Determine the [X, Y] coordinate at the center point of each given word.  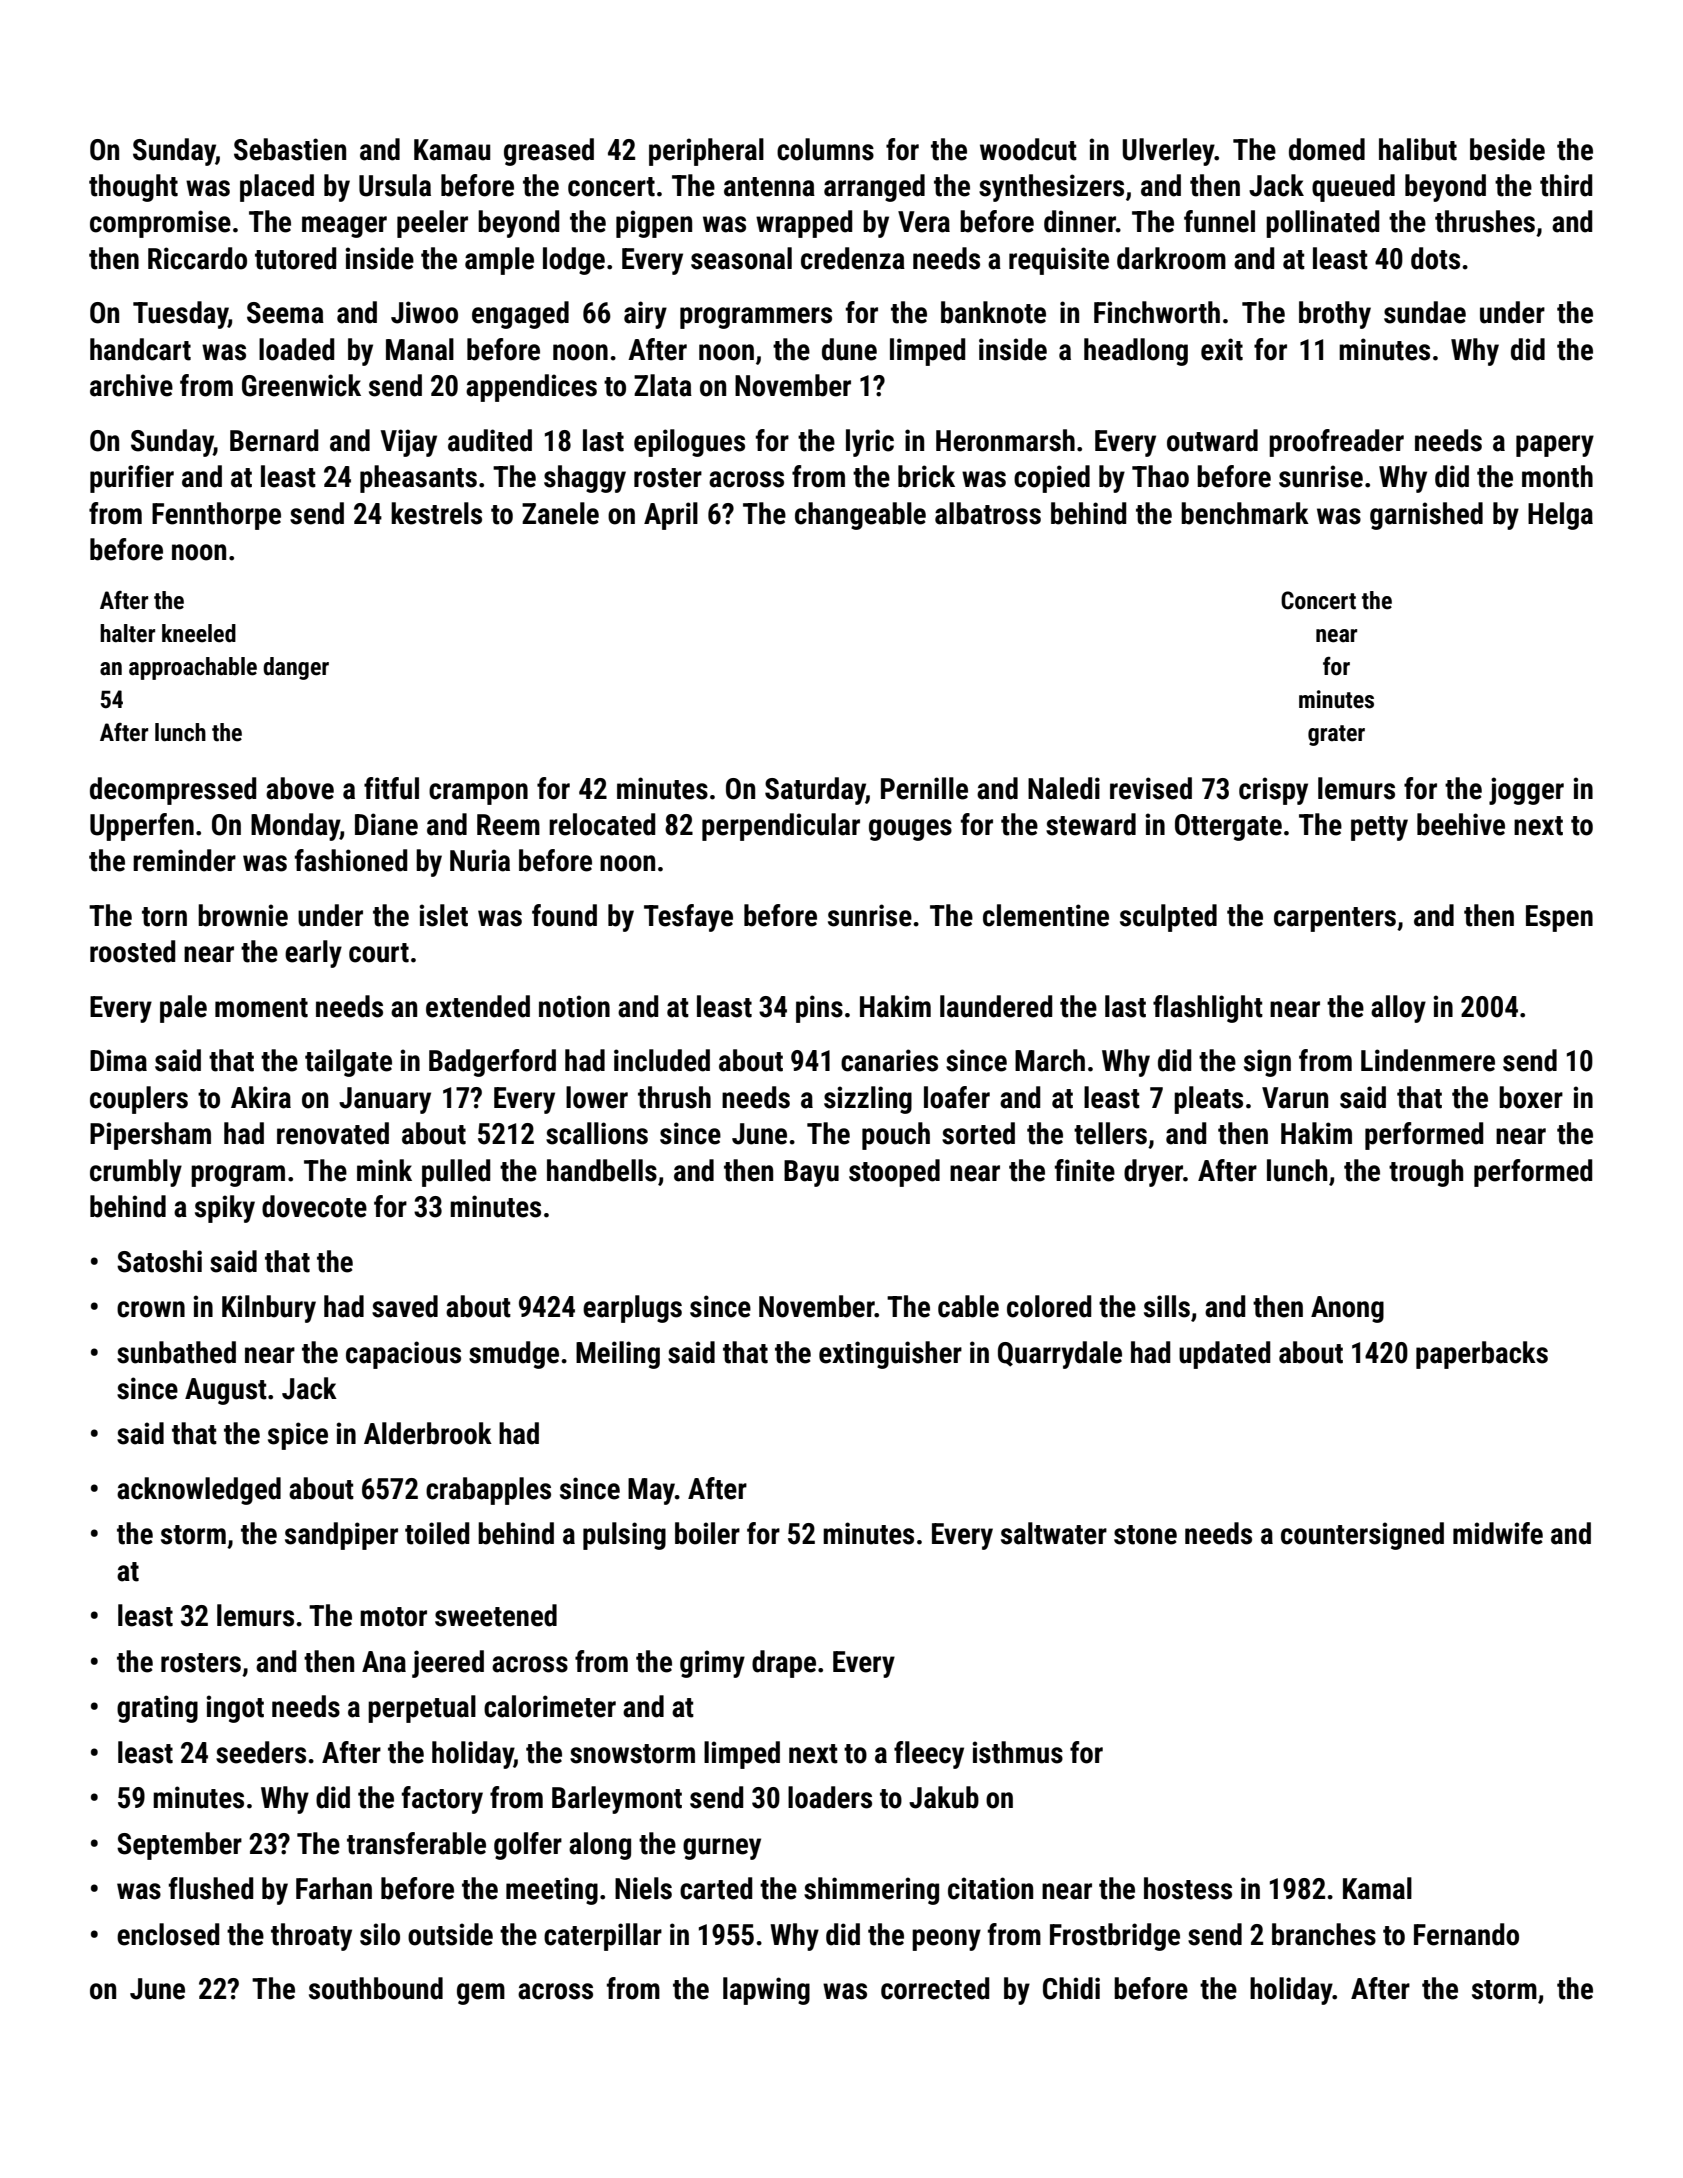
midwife [1498, 1533]
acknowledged [199, 1491]
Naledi [1064, 788]
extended [478, 1006]
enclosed [168, 1934]
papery [1555, 446]
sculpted [1168, 918]
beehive [1461, 824]
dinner [1080, 221]
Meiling [618, 1355]
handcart [140, 349]
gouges [910, 830]
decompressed [173, 791]
